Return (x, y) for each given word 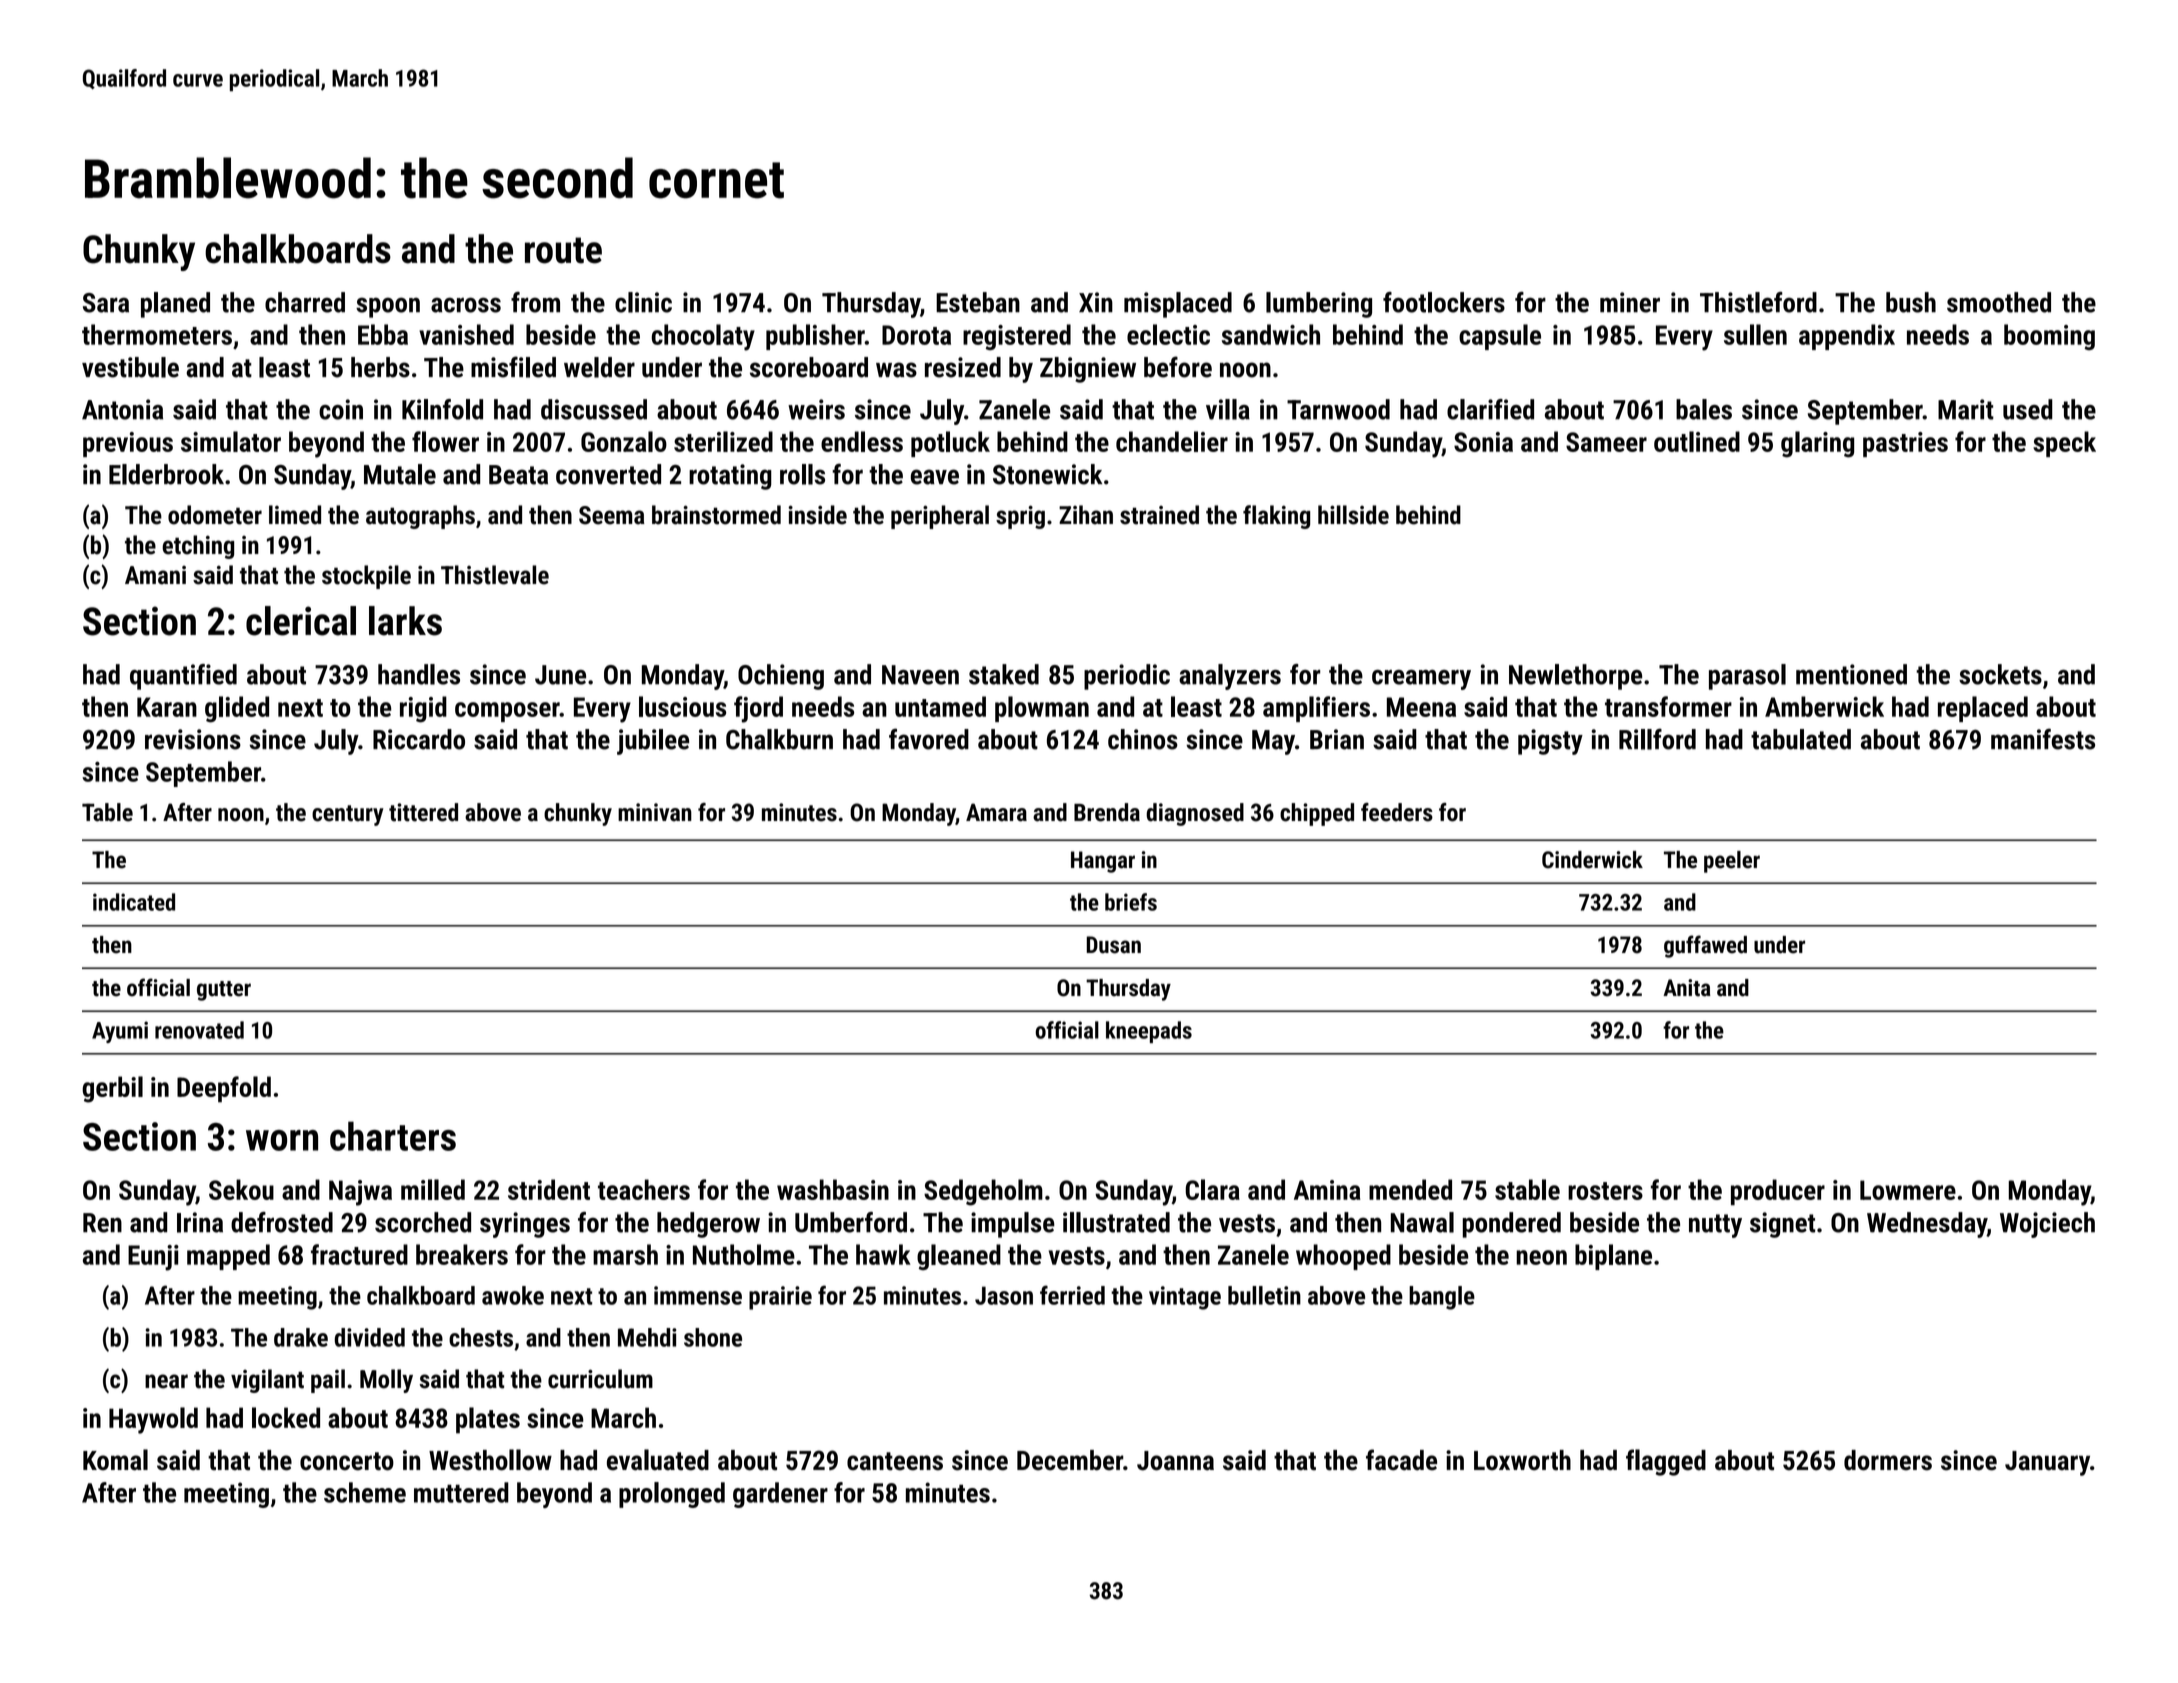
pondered (1512, 1225)
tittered (423, 812)
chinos (1143, 739)
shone (713, 1337)
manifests (2043, 739)
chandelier (1172, 441)
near (166, 1381)
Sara (106, 303)
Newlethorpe (1575, 677)
